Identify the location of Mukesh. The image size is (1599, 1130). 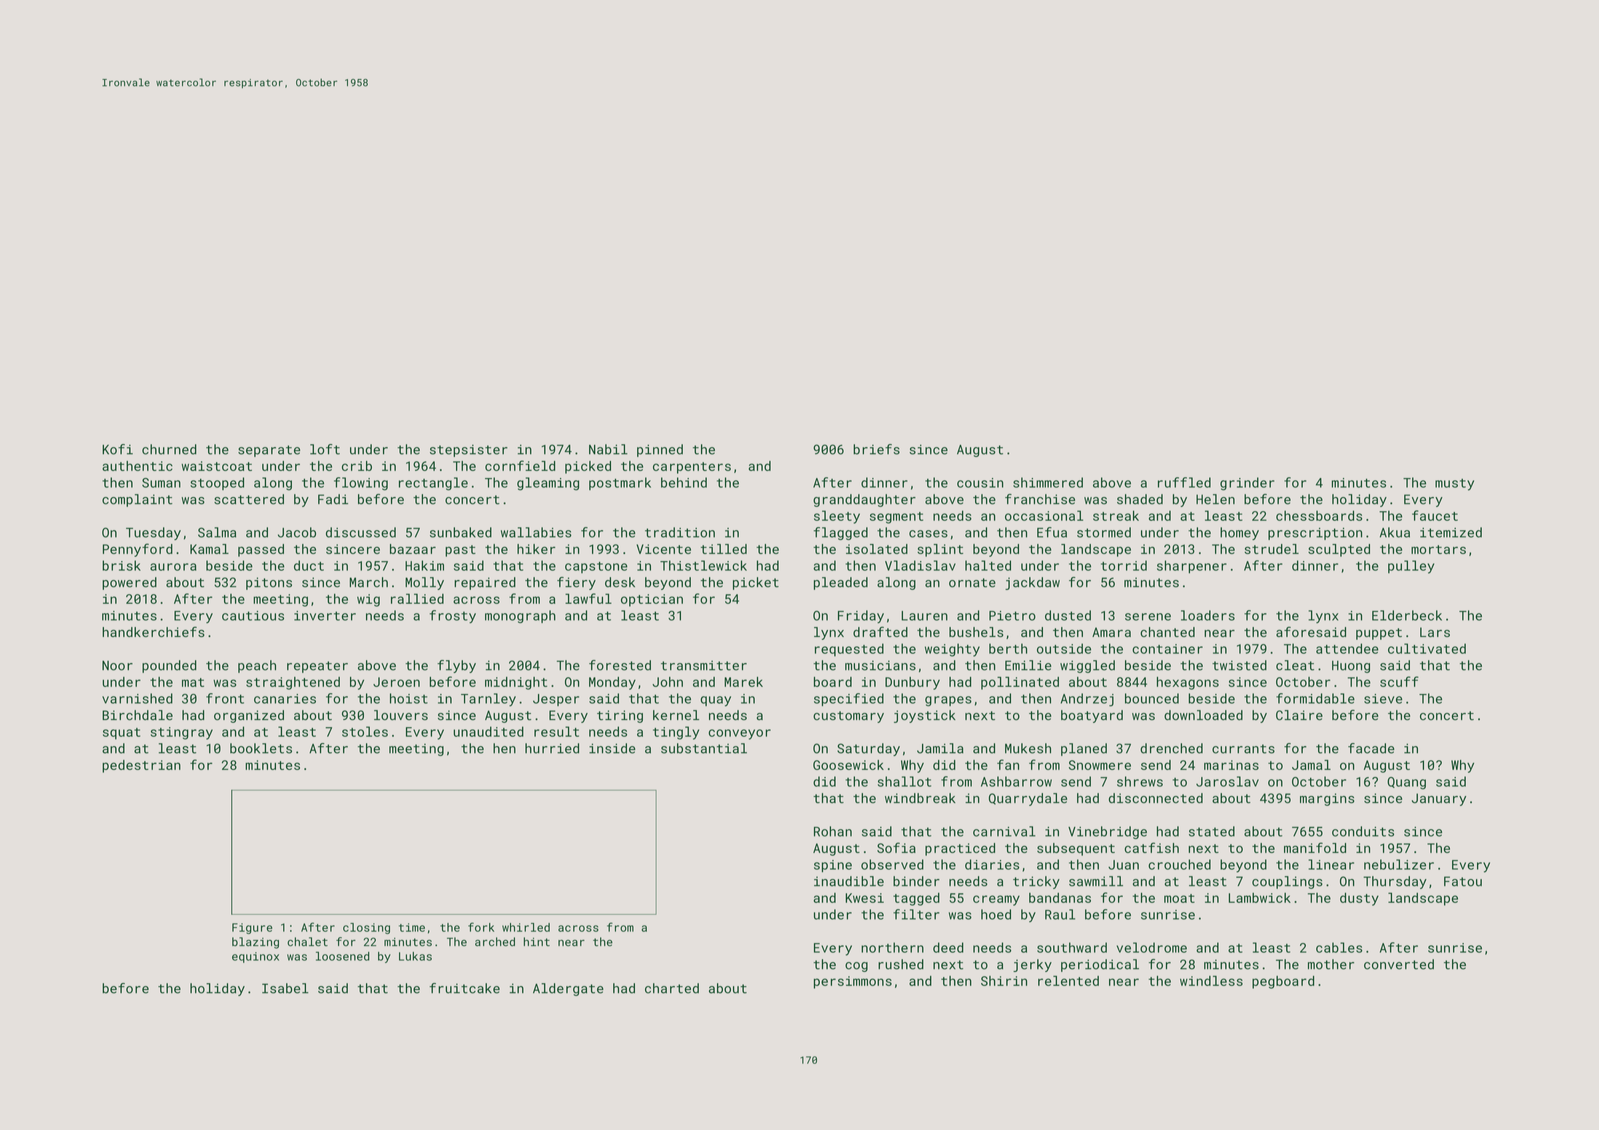
(1028, 748).
